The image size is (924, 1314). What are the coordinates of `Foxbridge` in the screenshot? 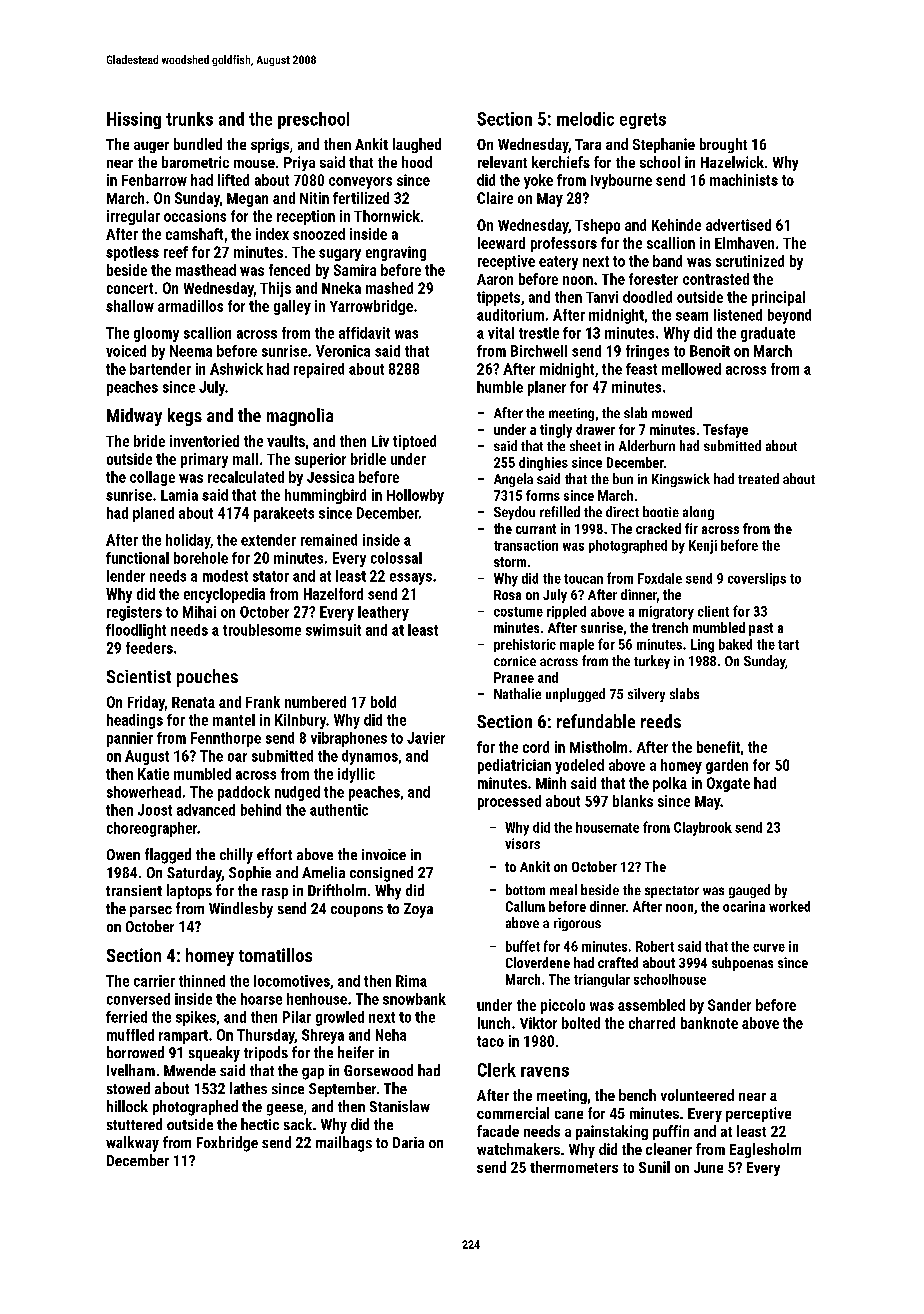 It's located at (227, 1144).
